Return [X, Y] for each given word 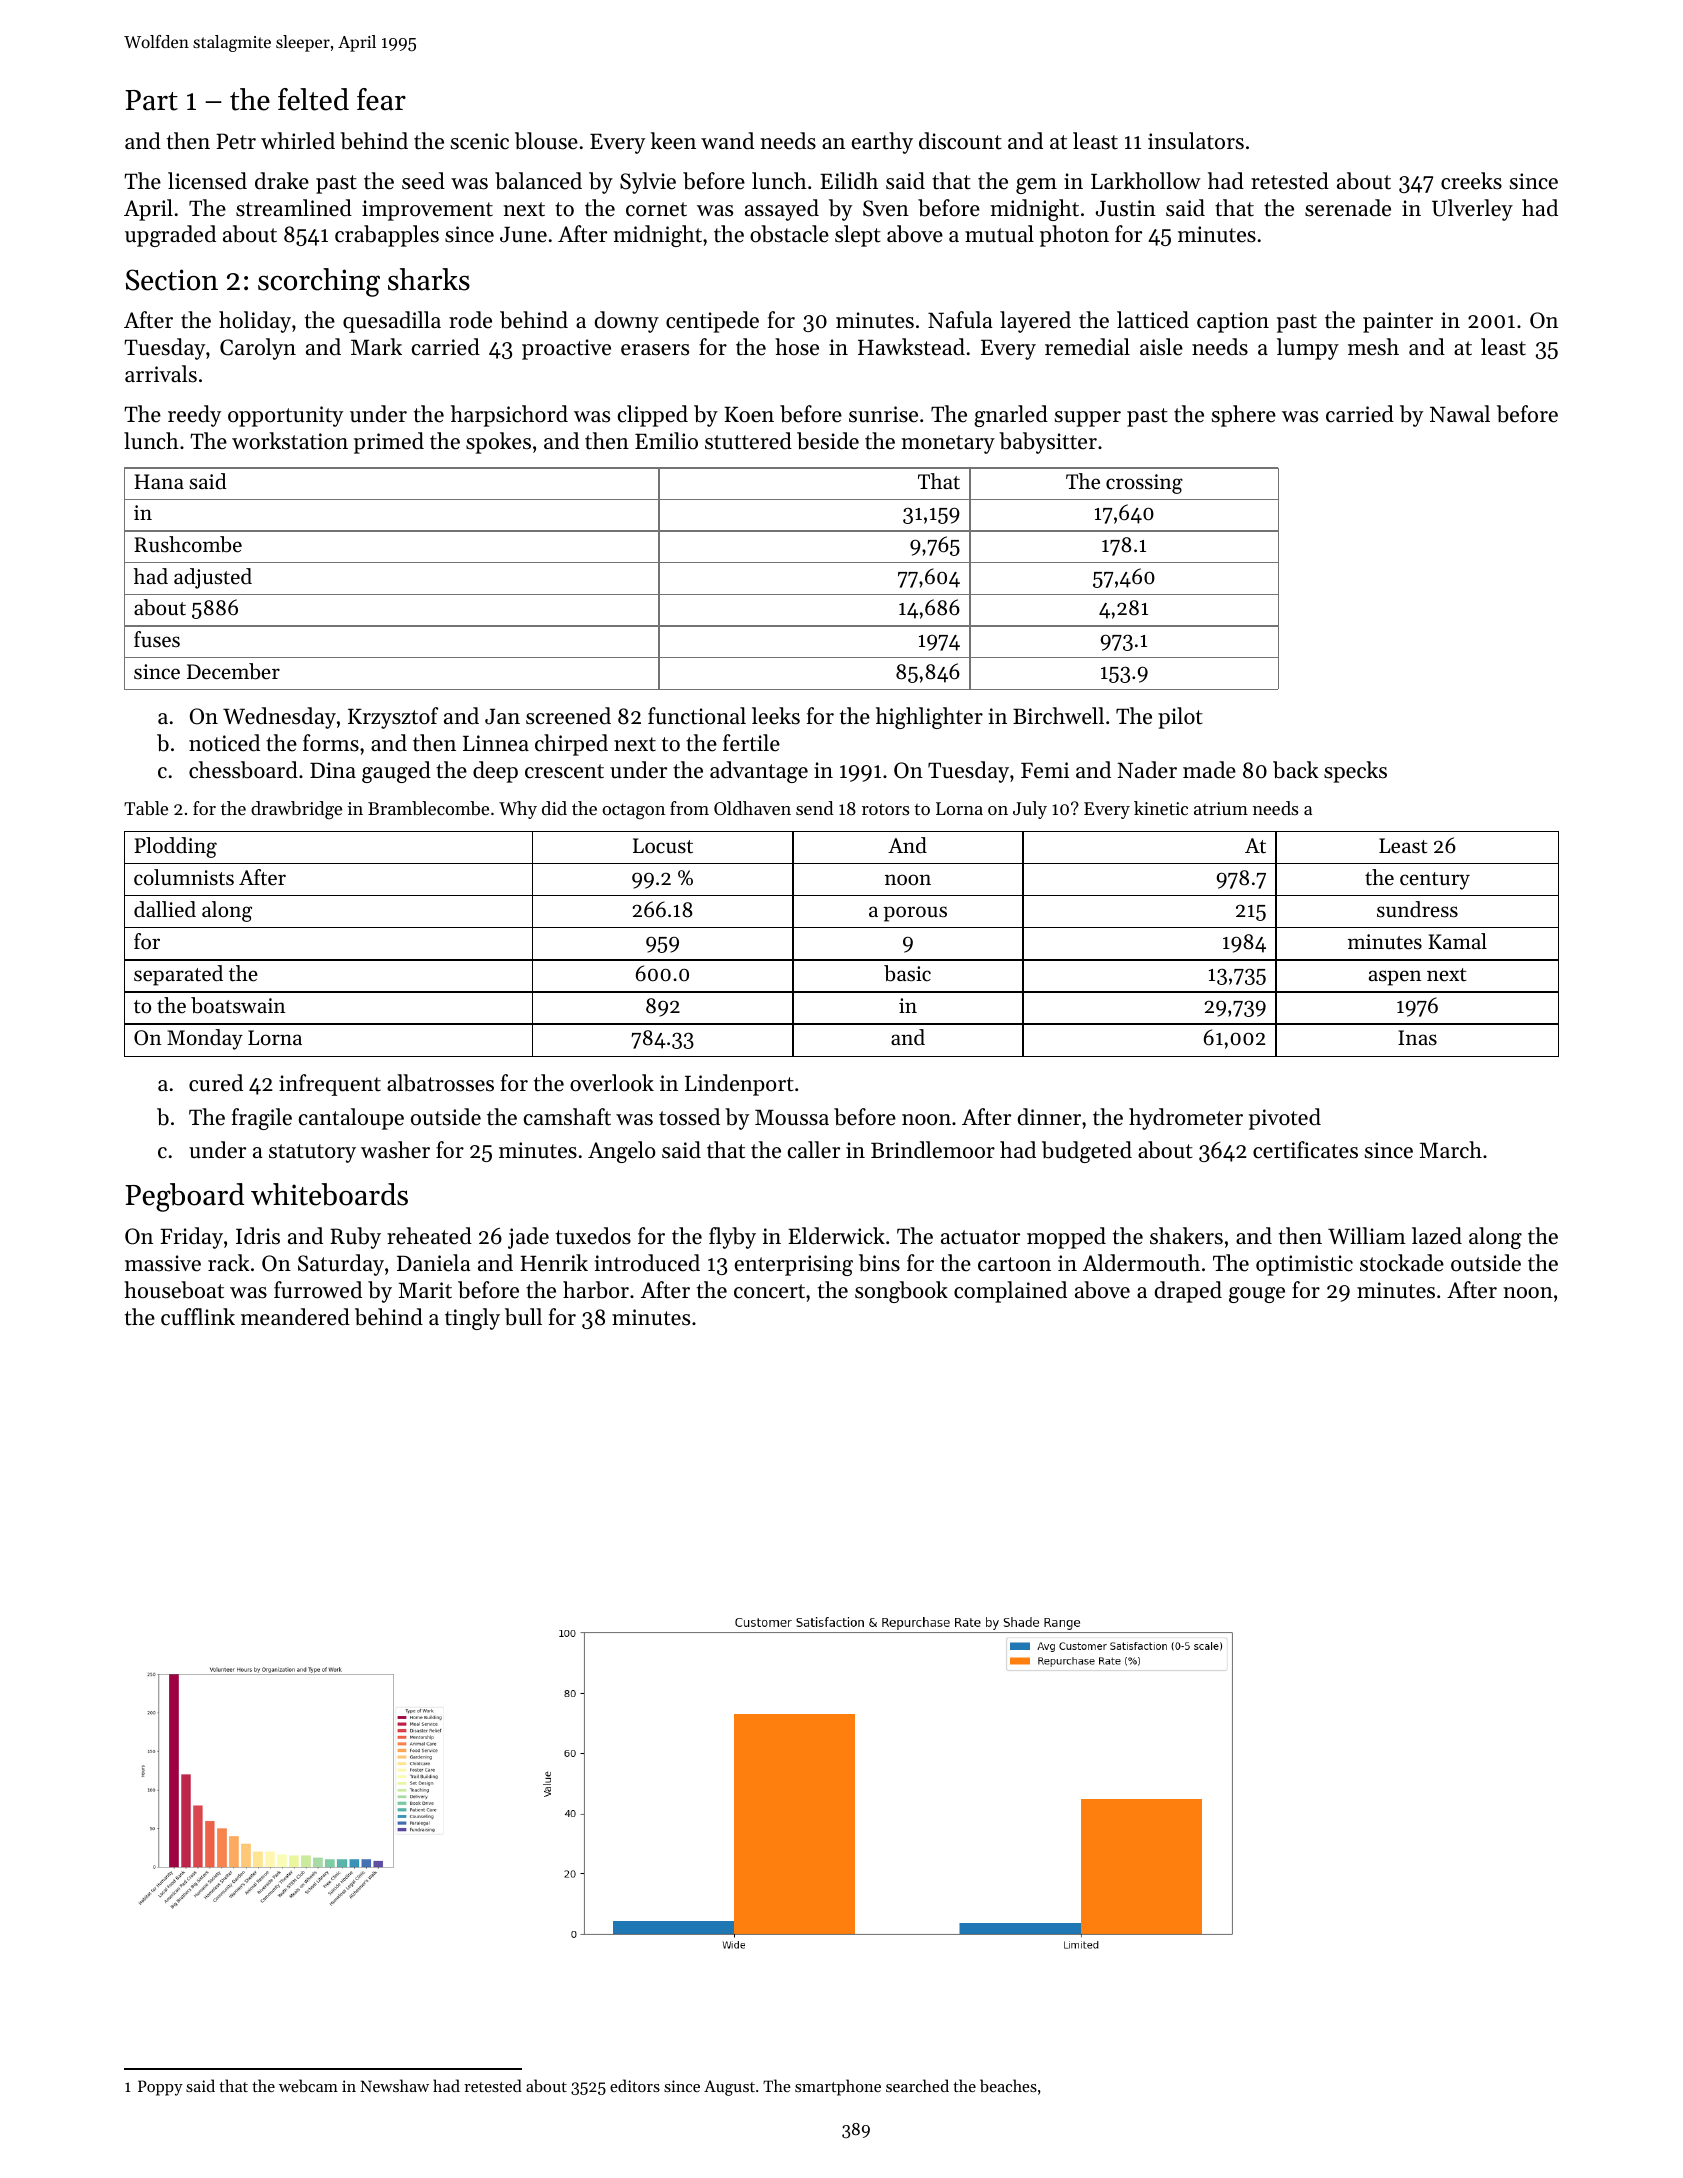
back [1296, 770]
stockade [1402, 1263]
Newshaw [394, 2085]
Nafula [960, 320]
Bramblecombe [428, 808]
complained [1010, 1292]
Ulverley [1472, 210]
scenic [480, 141]
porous [915, 914]
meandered [295, 1317]
